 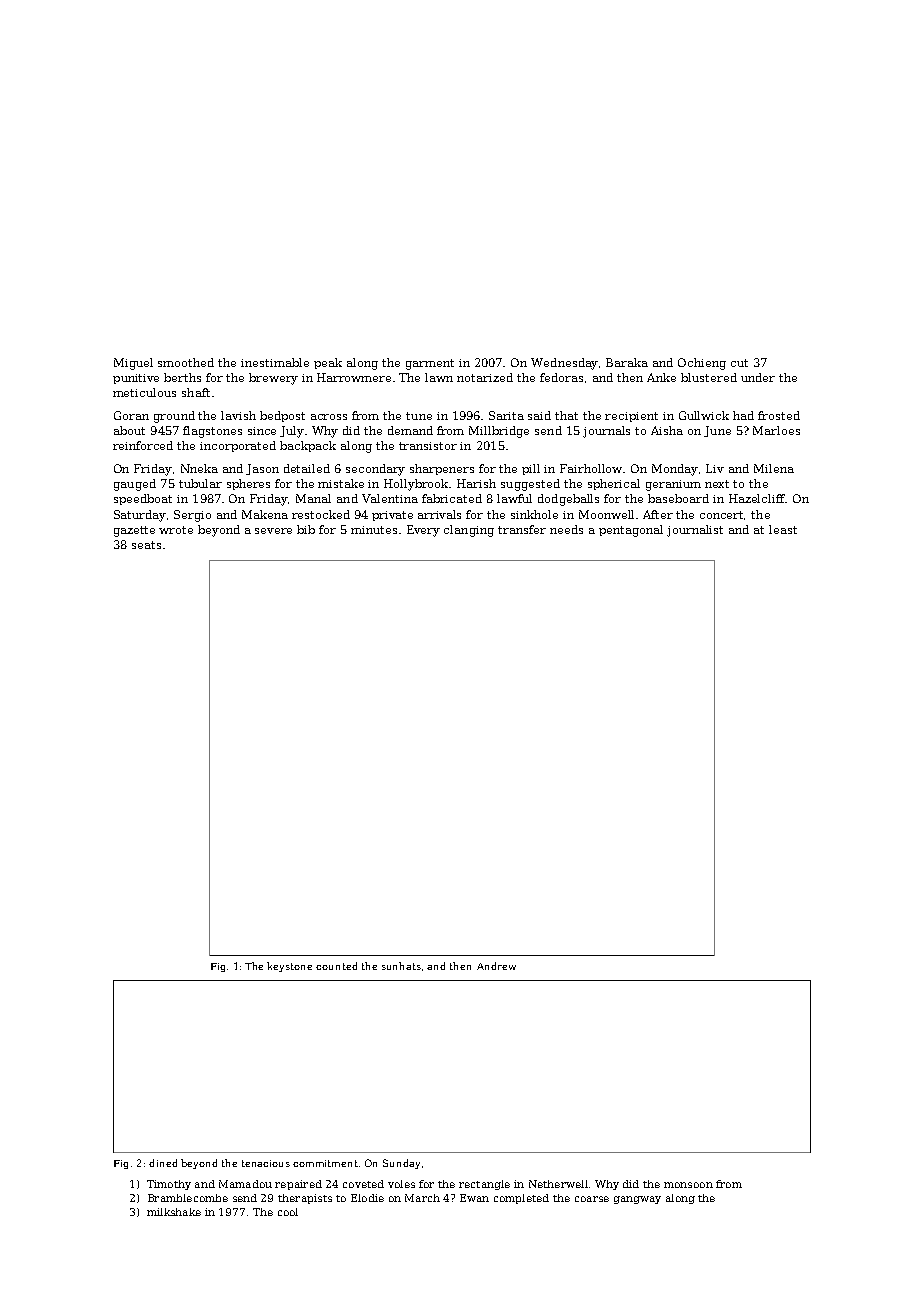 What do you see at coordinates (417, 485) in the screenshot?
I see `Hollybrook` at bounding box center [417, 485].
